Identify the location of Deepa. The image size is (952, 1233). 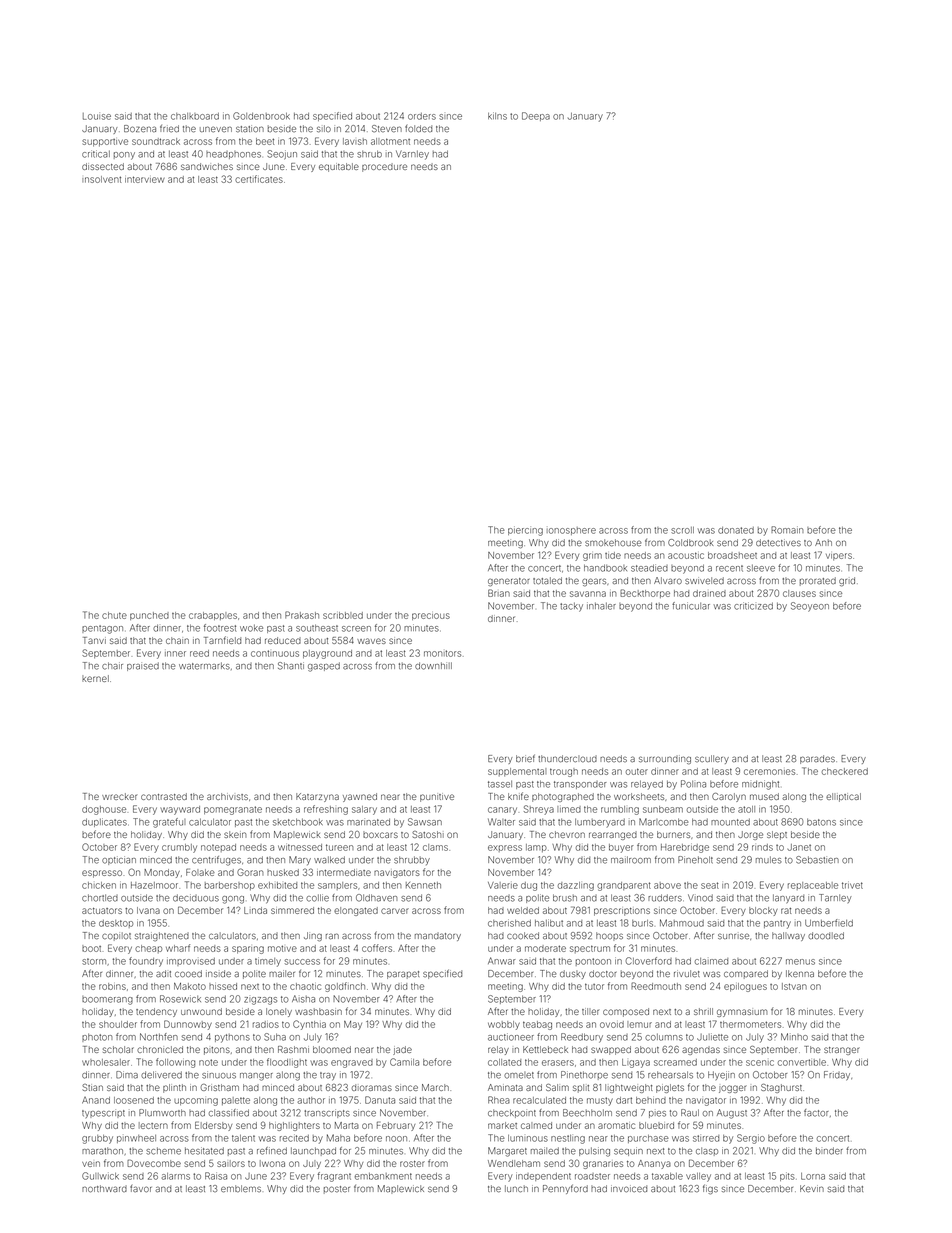
(536, 116).
